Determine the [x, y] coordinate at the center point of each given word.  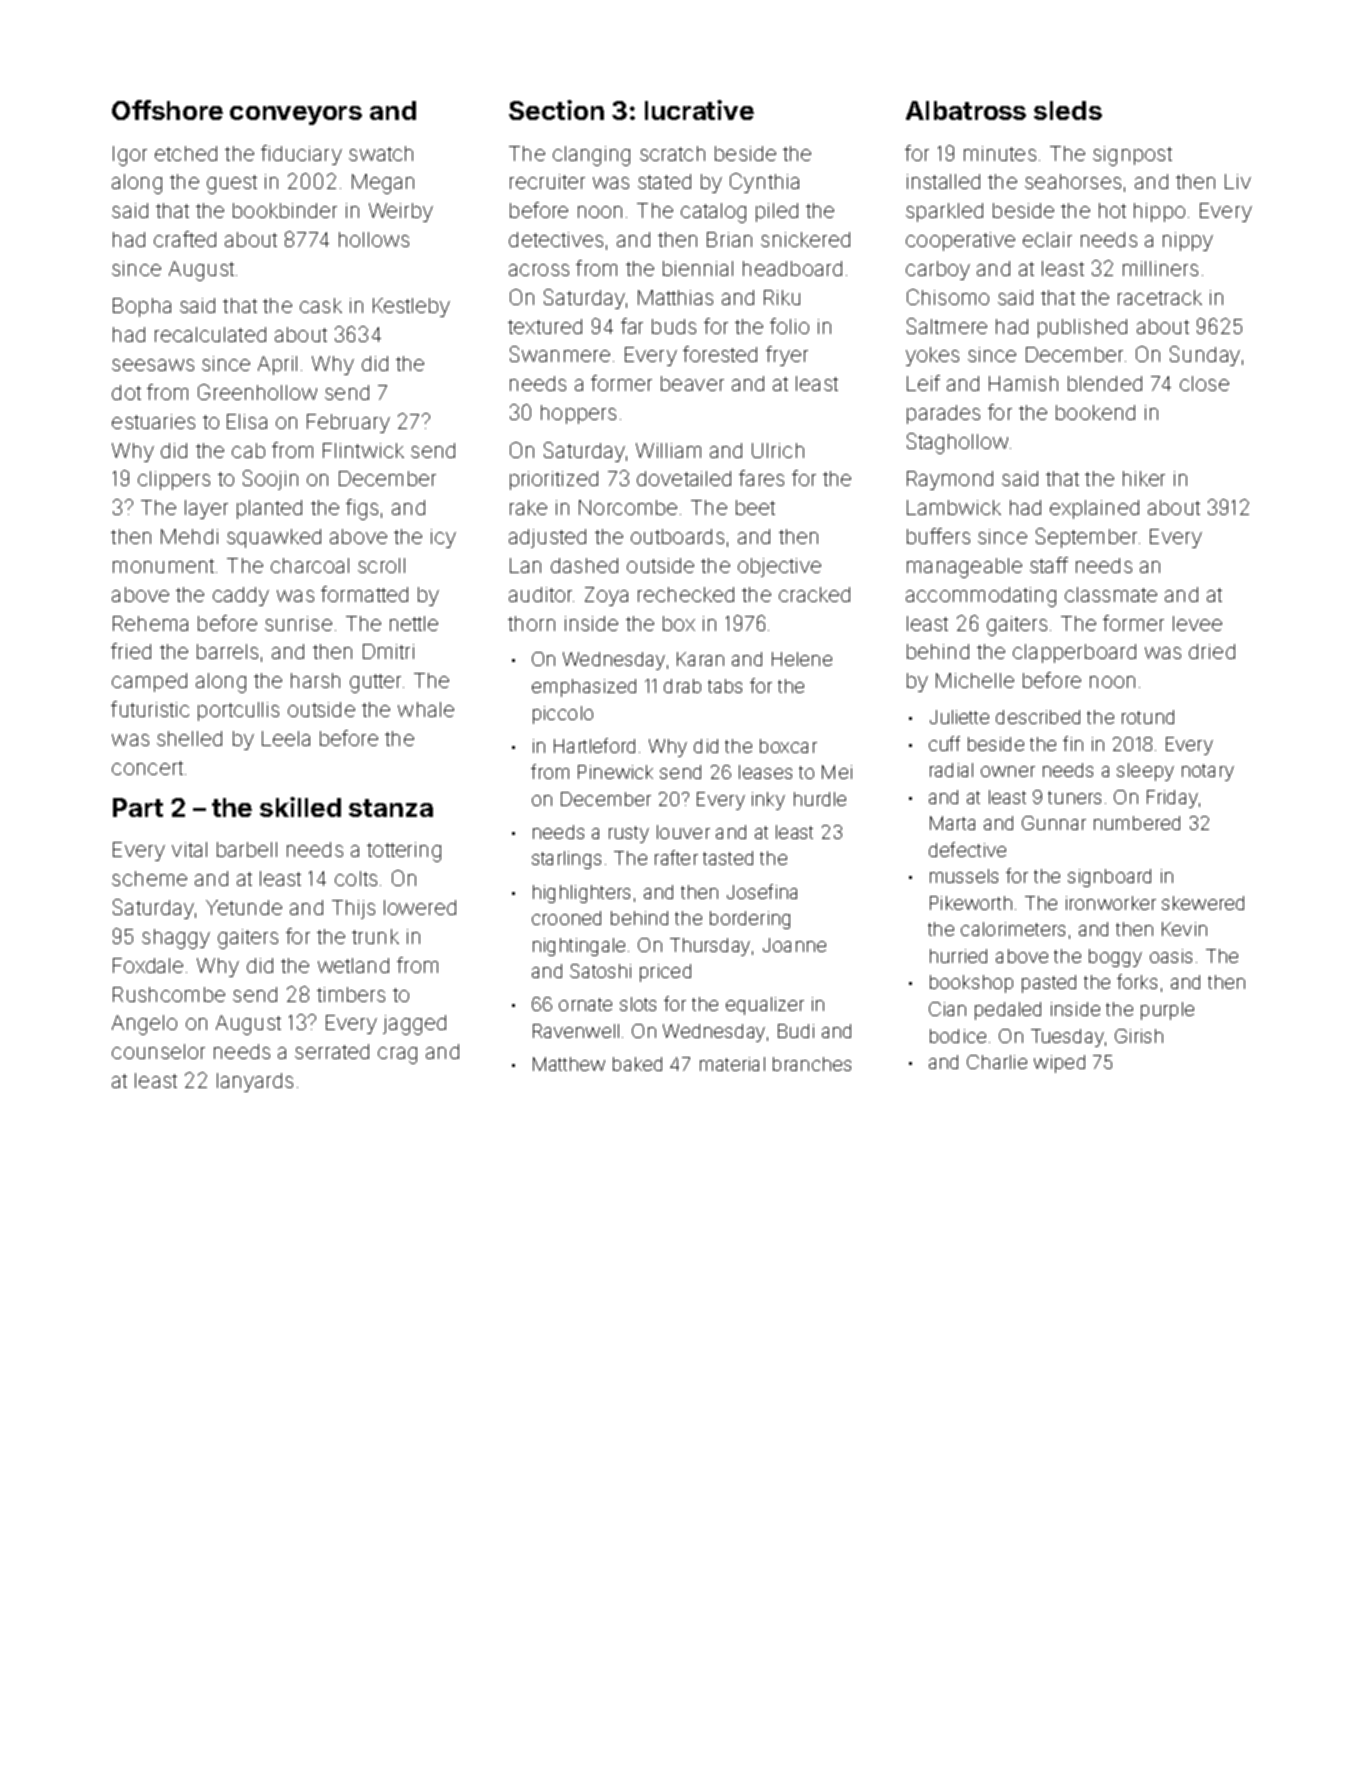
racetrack [1160, 297]
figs [362, 509]
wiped [1059, 1064]
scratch [672, 153]
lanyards [255, 1082]
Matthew [569, 1064]
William [668, 450]
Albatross [966, 110]
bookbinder [285, 210]
